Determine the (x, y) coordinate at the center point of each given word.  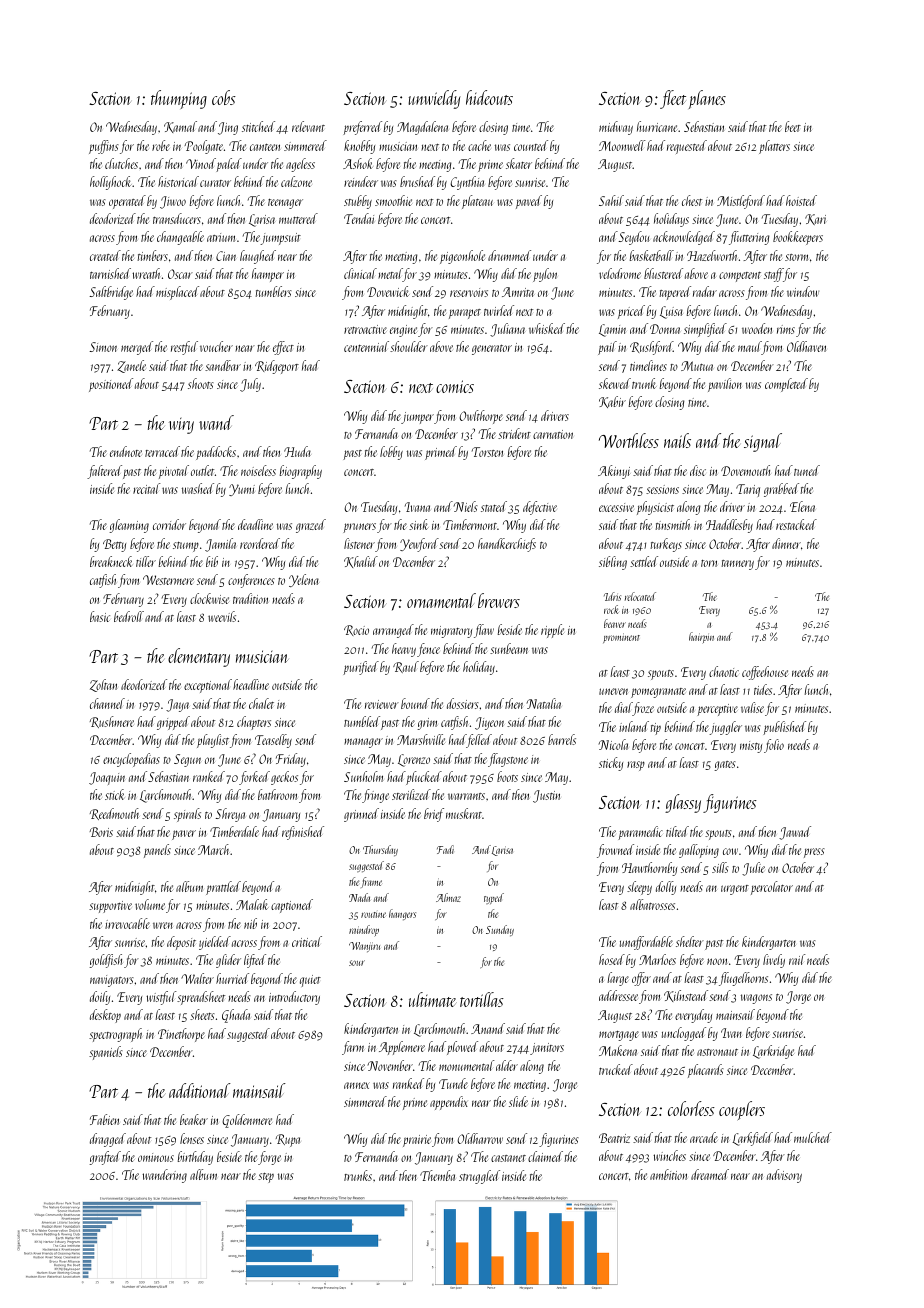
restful (184, 348)
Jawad (795, 833)
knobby (359, 147)
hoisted (801, 200)
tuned (807, 470)
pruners (359, 528)
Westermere (168, 580)
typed (494, 898)
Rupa (288, 1140)
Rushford (651, 348)
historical (178, 181)
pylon (545, 275)
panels (157, 851)
